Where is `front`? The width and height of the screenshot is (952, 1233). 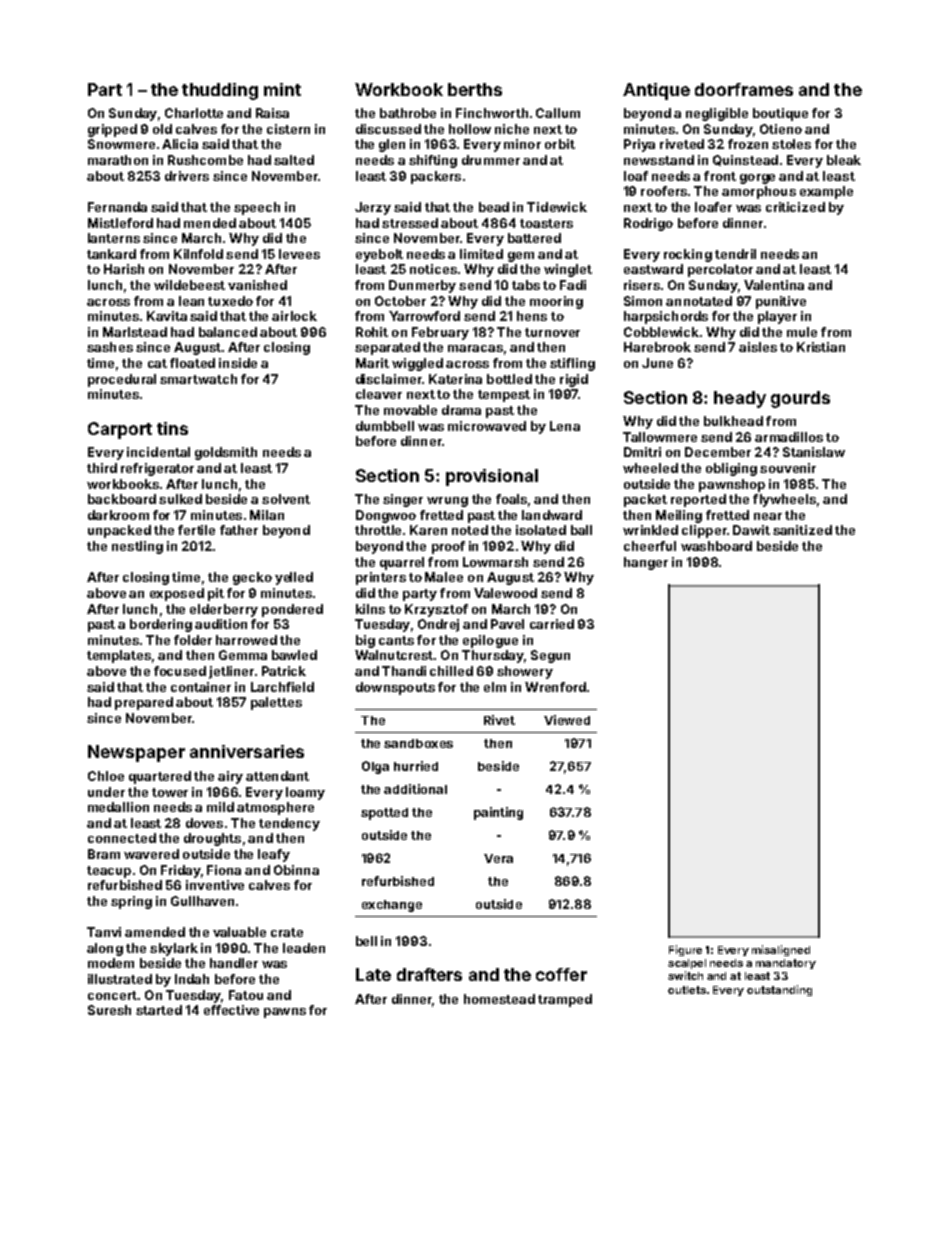 front is located at coordinates (720, 176).
